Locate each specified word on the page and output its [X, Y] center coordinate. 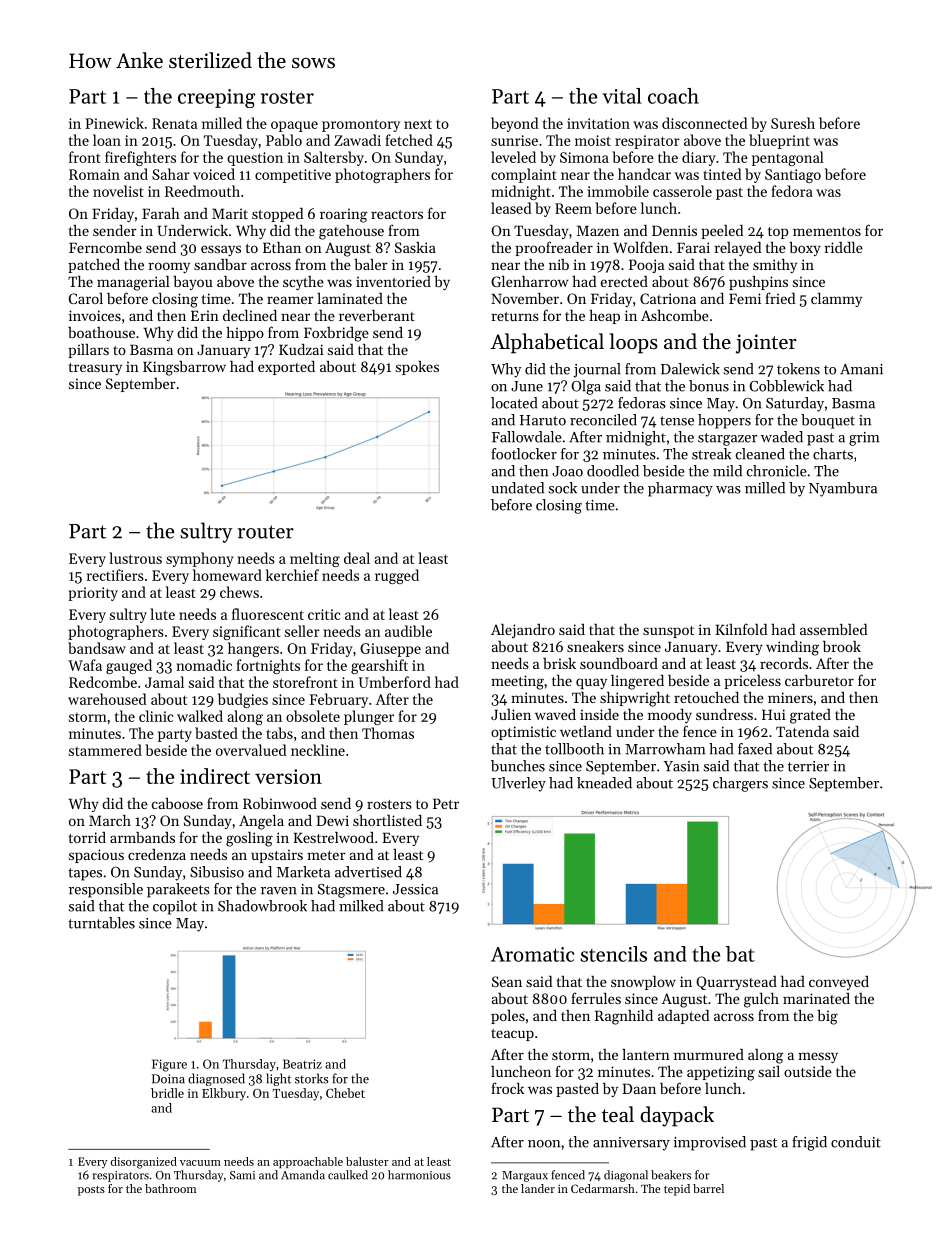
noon [544, 1144]
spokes [417, 368]
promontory [361, 125]
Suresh [793, 123]
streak [711, 454]
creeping [216, 98]
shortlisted [387, 820]
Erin [205, 315]
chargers [740, 784]
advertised [368, 872]
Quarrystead [736, 983]
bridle [167, 1093]
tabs [279, 733]
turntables [101, 923]
